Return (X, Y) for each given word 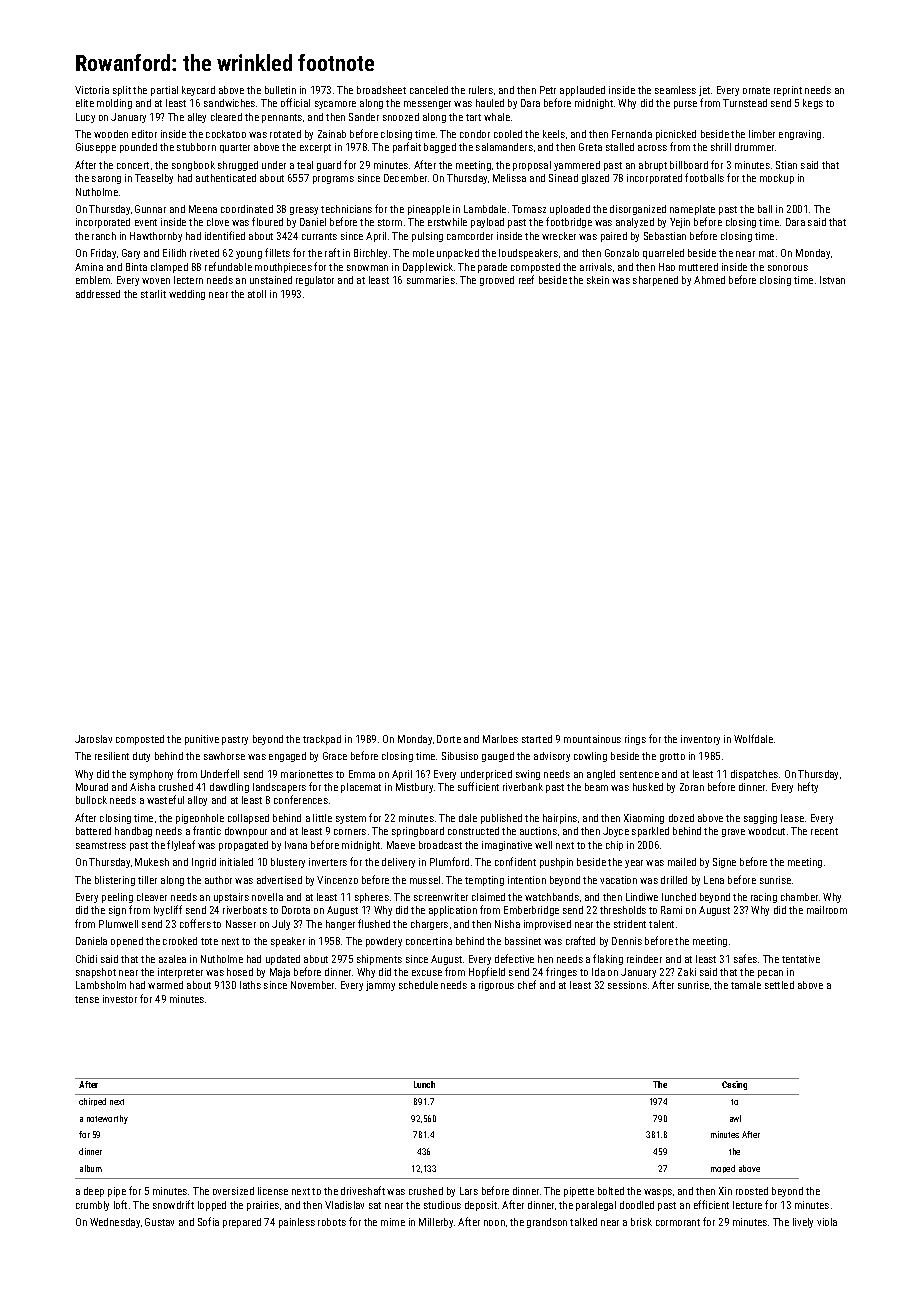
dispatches (754, 775)
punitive (202, 740)
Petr (548, 90)
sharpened (655, 281)
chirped (92, 1102)
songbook (193, 166)
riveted (204, 253)
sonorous (788, 268)
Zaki (687, 972)
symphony (151, 775)
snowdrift (173, 1204)
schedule (418, 985)
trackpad (322, 740)
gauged (498, 757)
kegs (813, 104)
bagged (440, 148)
